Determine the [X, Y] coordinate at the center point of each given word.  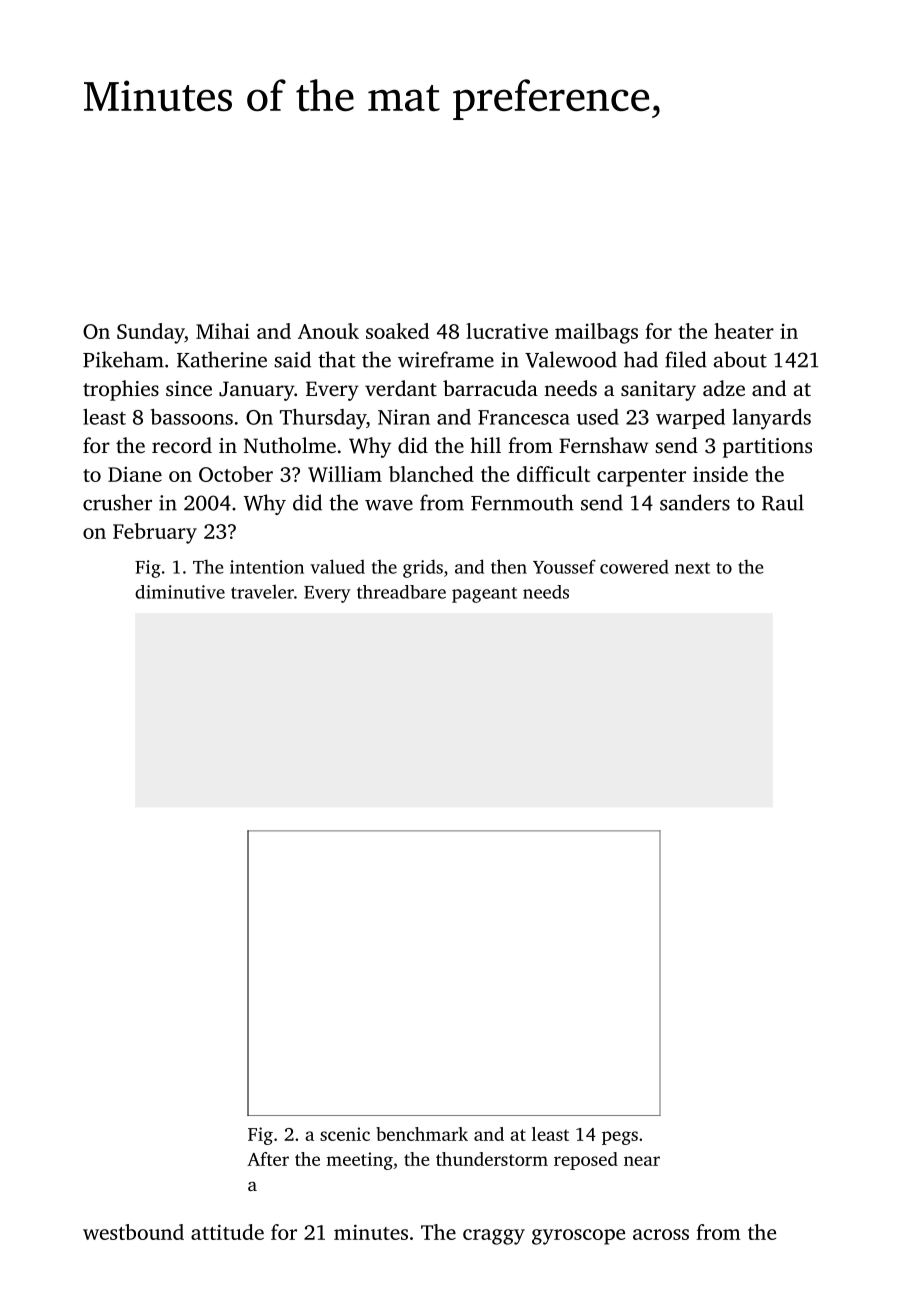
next [692, 568]
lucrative [507, 331]
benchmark [422, 1134]
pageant [484, 595]
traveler [262, 592]
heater [744, 331]
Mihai [223, 331]
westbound [133, 1232]
